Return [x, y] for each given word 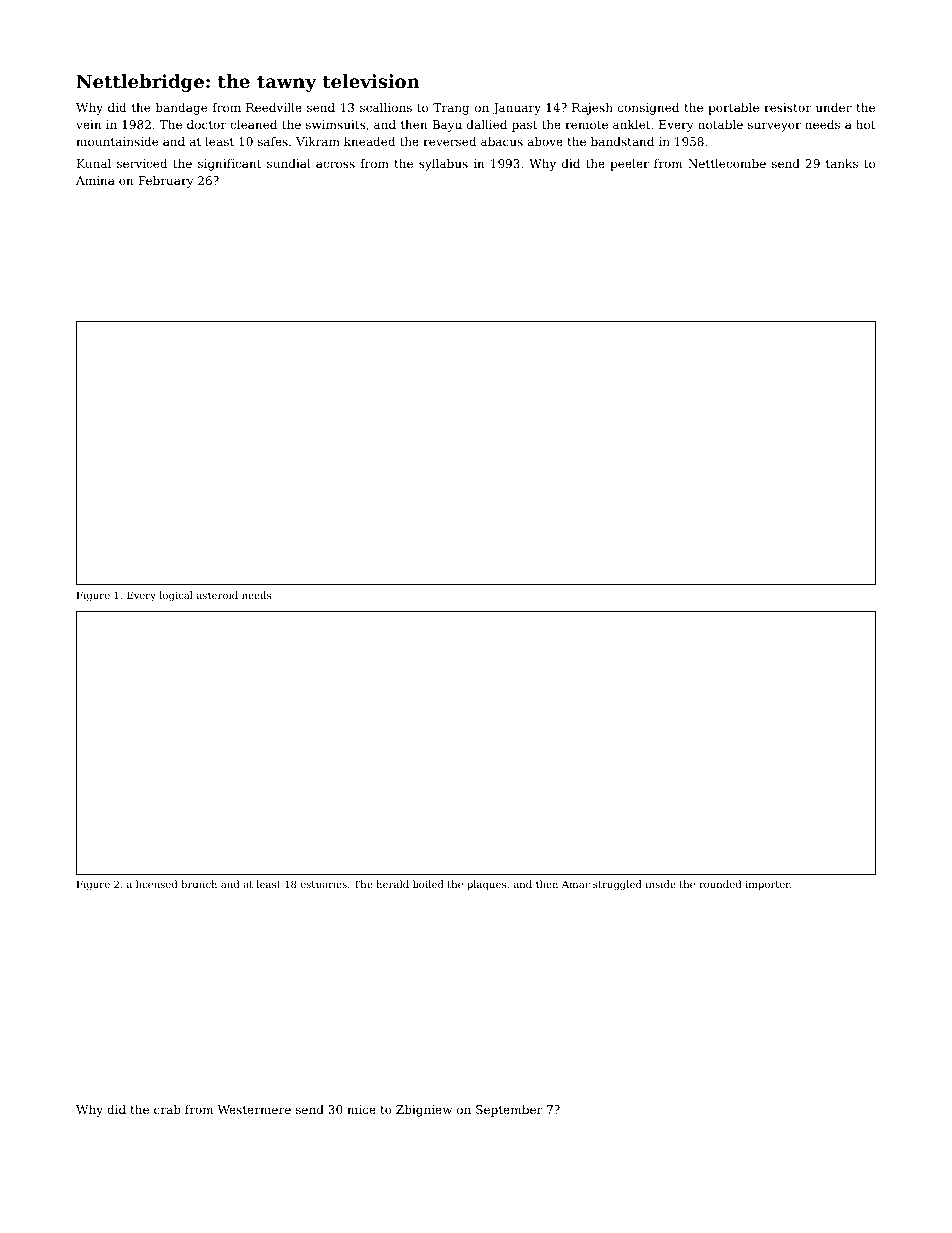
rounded [720, 884]
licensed [156, 884]
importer [767, 885]
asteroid [217, 595]
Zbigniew [424, 1111]
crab [167, 1109]
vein [89, 124]
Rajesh [592, 109]
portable [733, 109]
